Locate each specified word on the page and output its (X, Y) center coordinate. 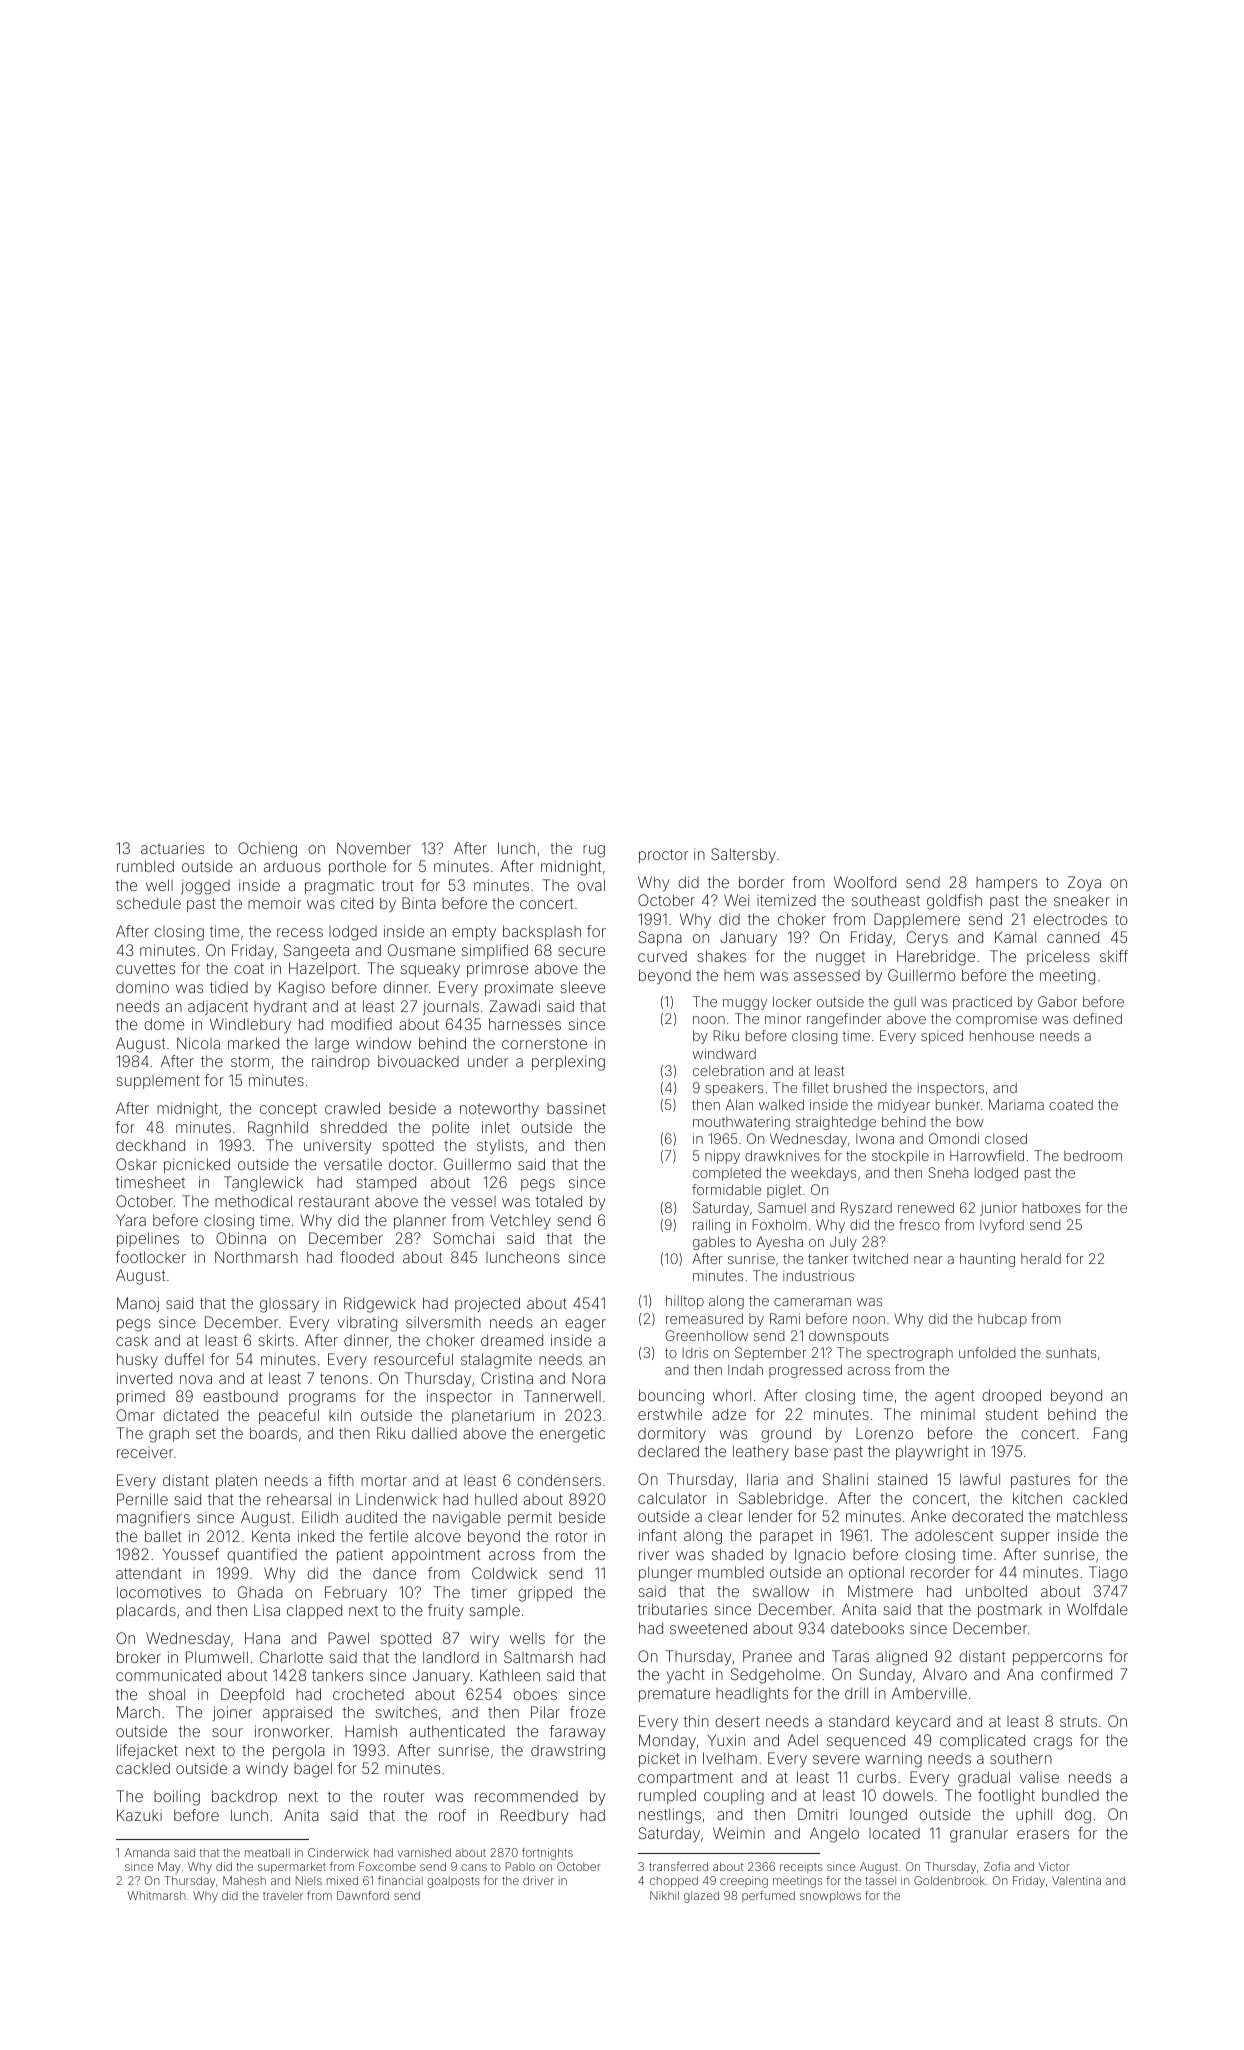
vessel (473, 1201)
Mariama (1016, 1104)
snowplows (830, 1897)
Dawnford (363, 1895)
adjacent (218, 1007)
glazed (701, 1897)
